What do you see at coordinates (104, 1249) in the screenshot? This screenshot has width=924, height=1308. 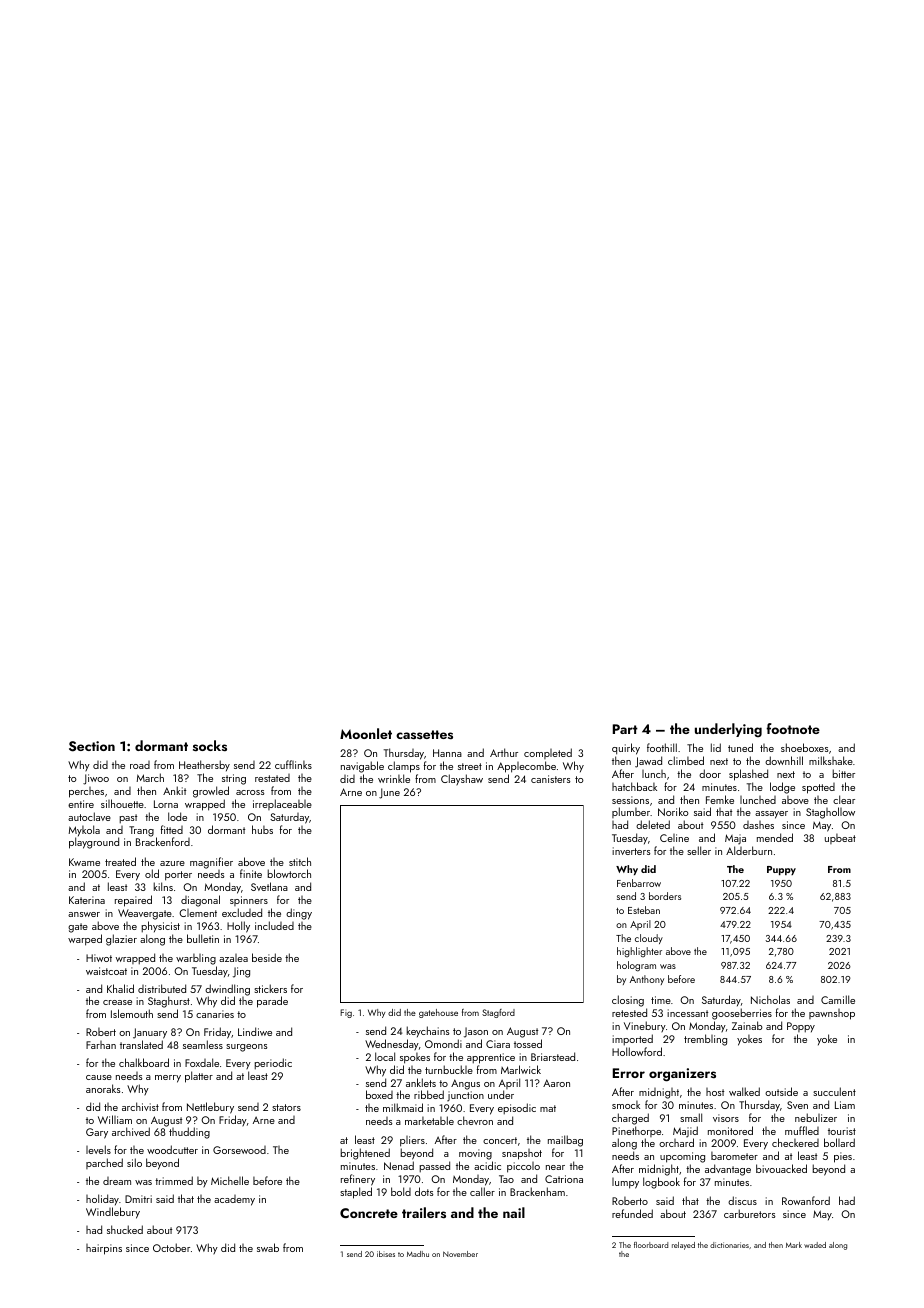 I see `hairpins` at bounding box center [104, 1249].
